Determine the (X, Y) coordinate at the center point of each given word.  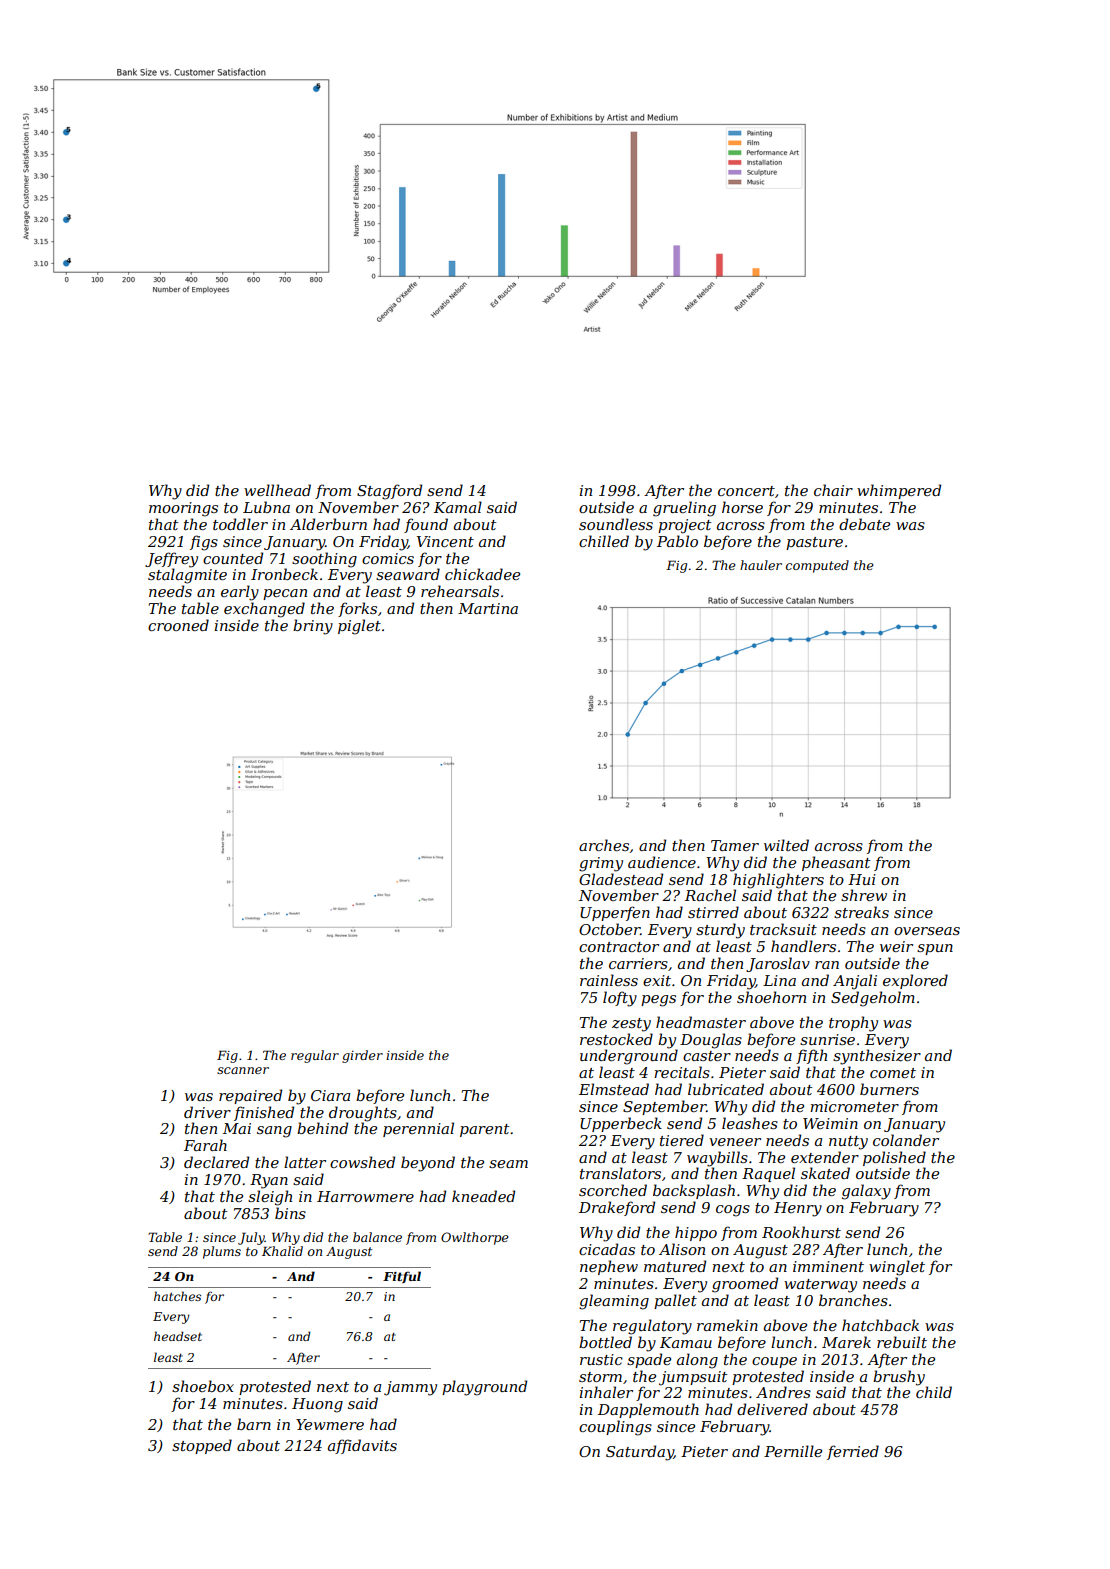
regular (315, 1056)
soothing (324, 560)
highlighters (778, 881)
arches (604, 845)
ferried (853, 1452)
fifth (811, 1056)
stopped (202, 1446)
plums (222, 1252)
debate (864, 524)
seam (508, 1164)
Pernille (793, 1451)
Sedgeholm (873, 999)
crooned (178, 625)
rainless (609, 980)
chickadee (482, 574)
